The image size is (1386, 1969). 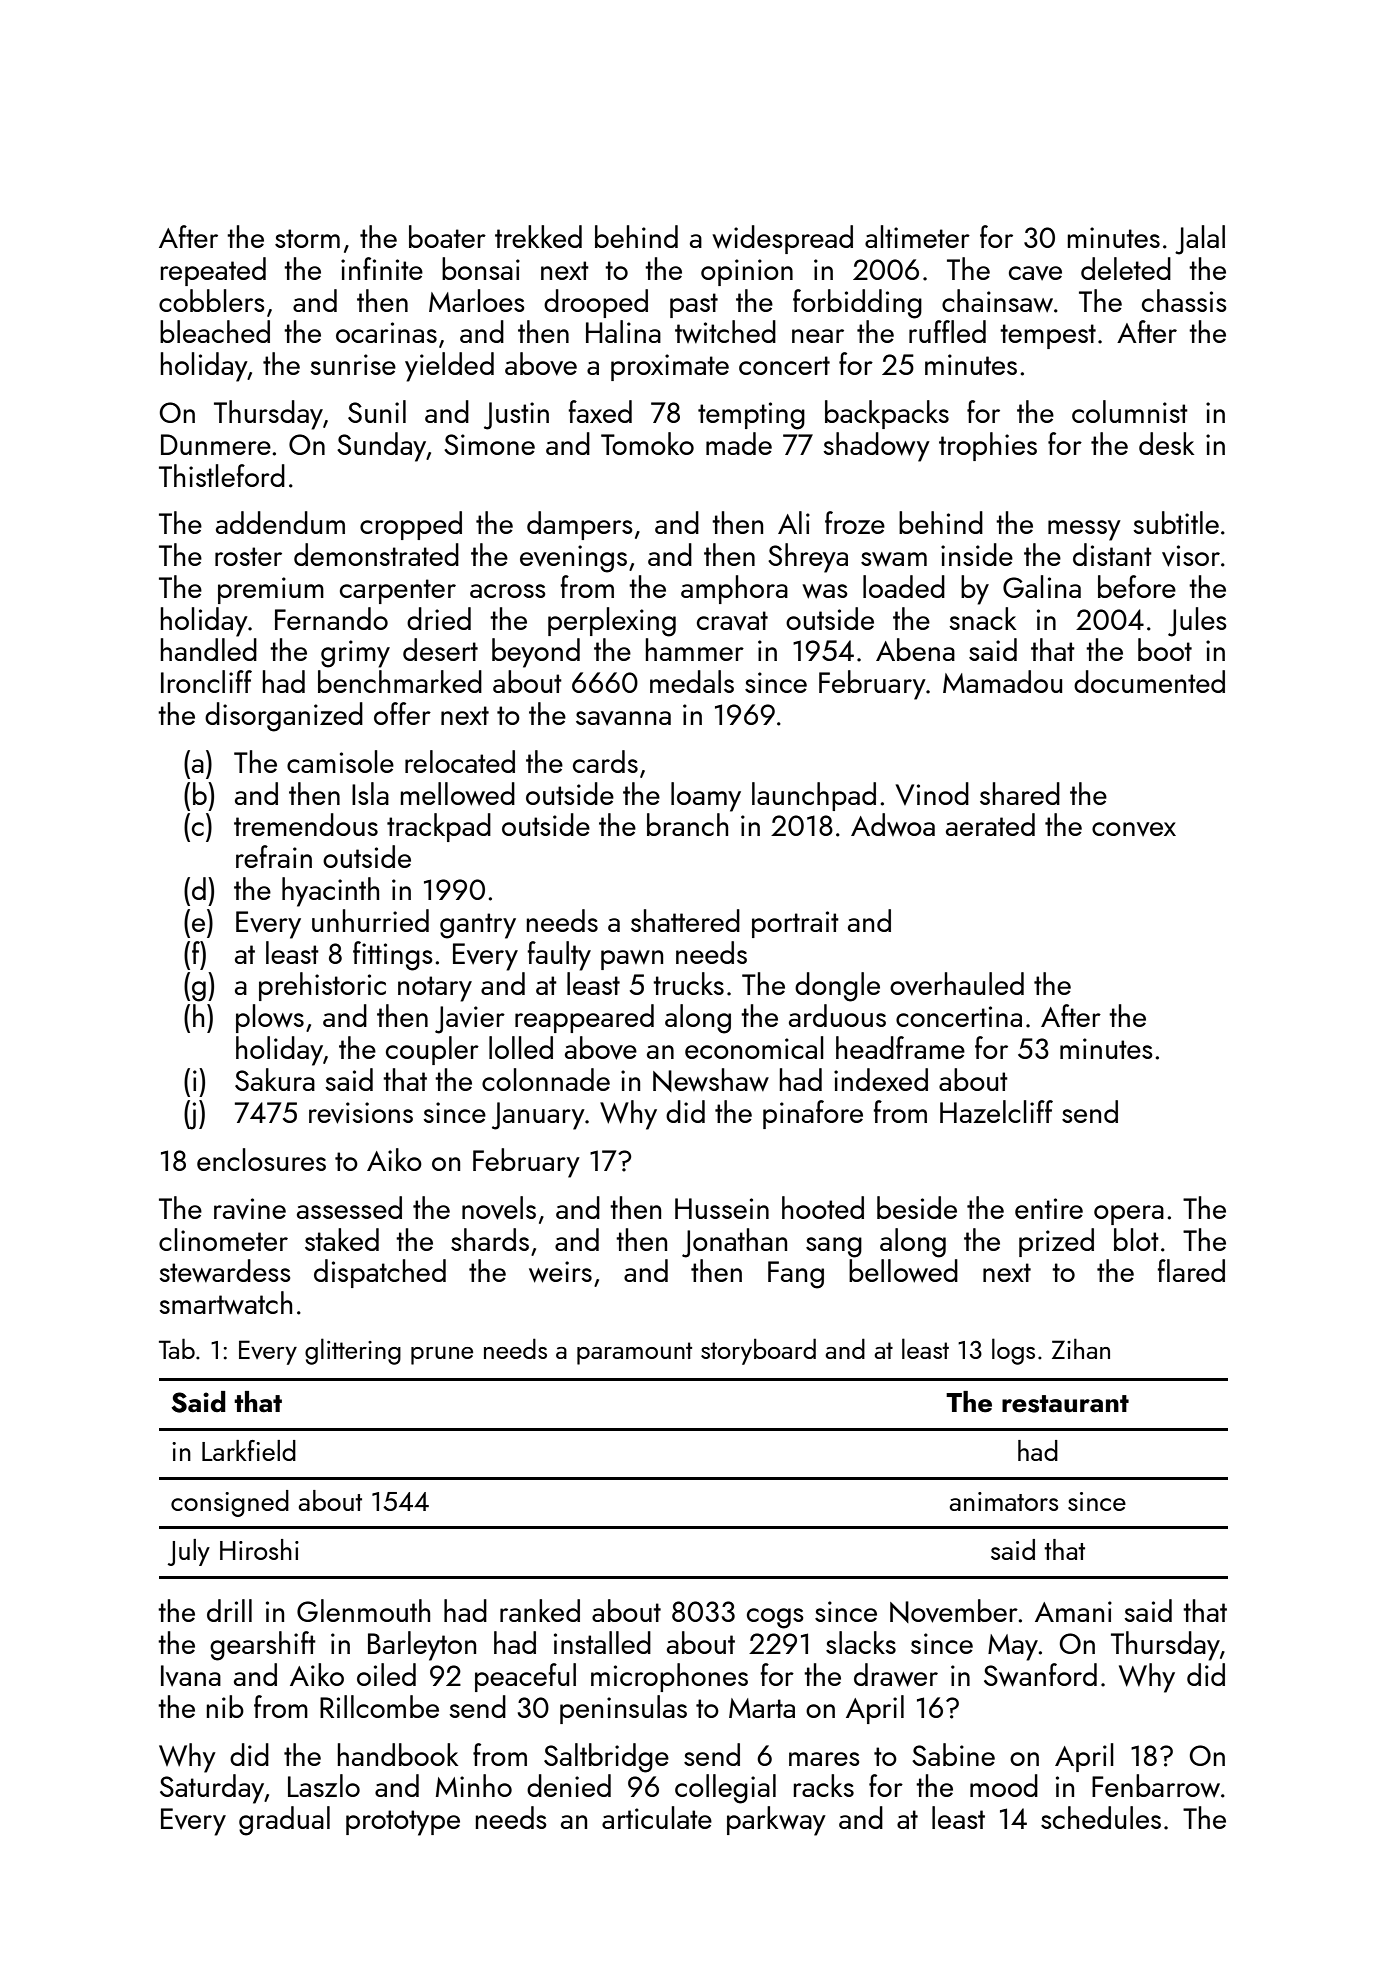 I want to click on overhauled, so click(x=957, y=984).
